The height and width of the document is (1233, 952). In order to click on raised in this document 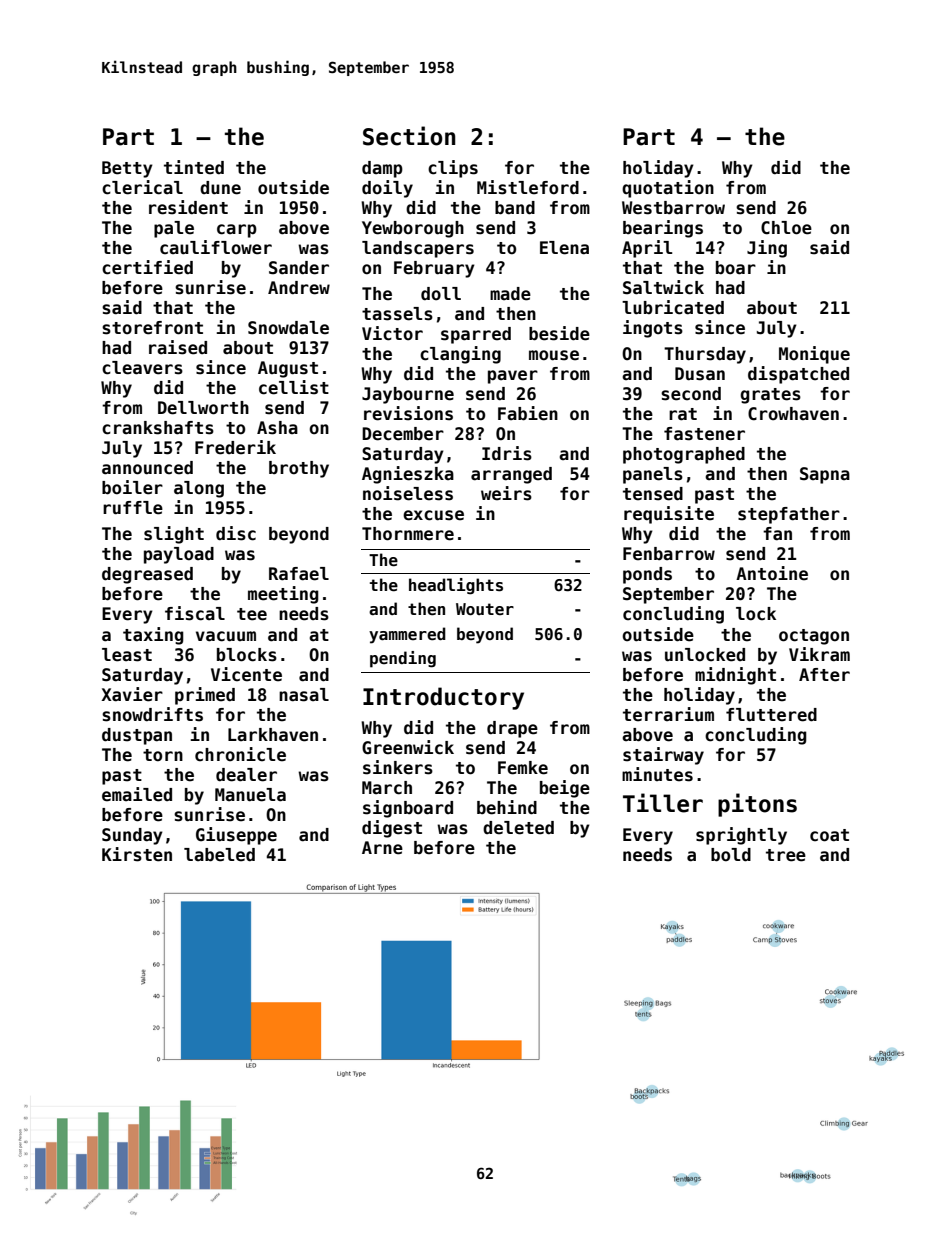, I will do `click(178, 347)`.
